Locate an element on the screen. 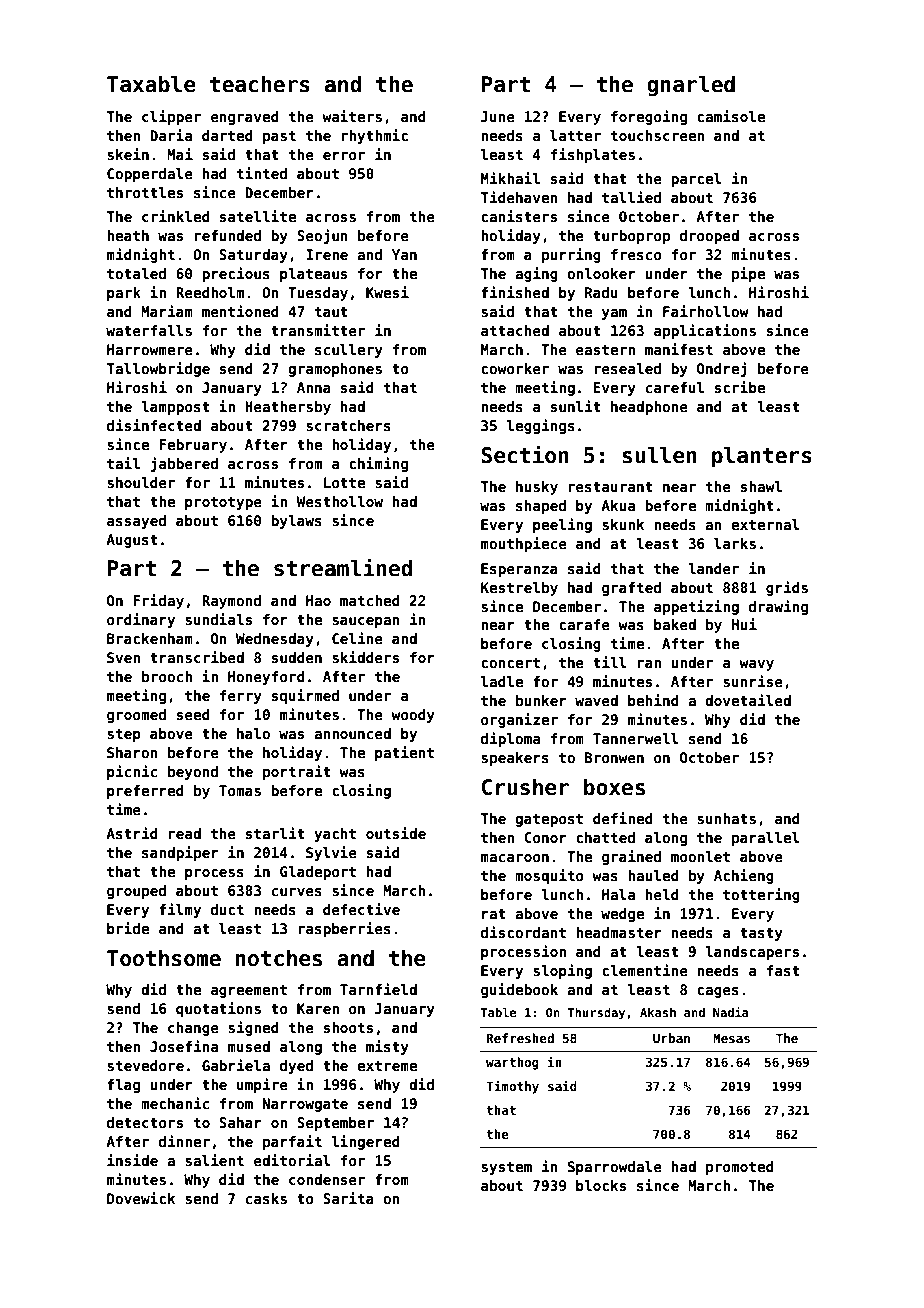 The height and width of the screenshot is (1308, 924). totaled is located at coordinates (136, 273).
